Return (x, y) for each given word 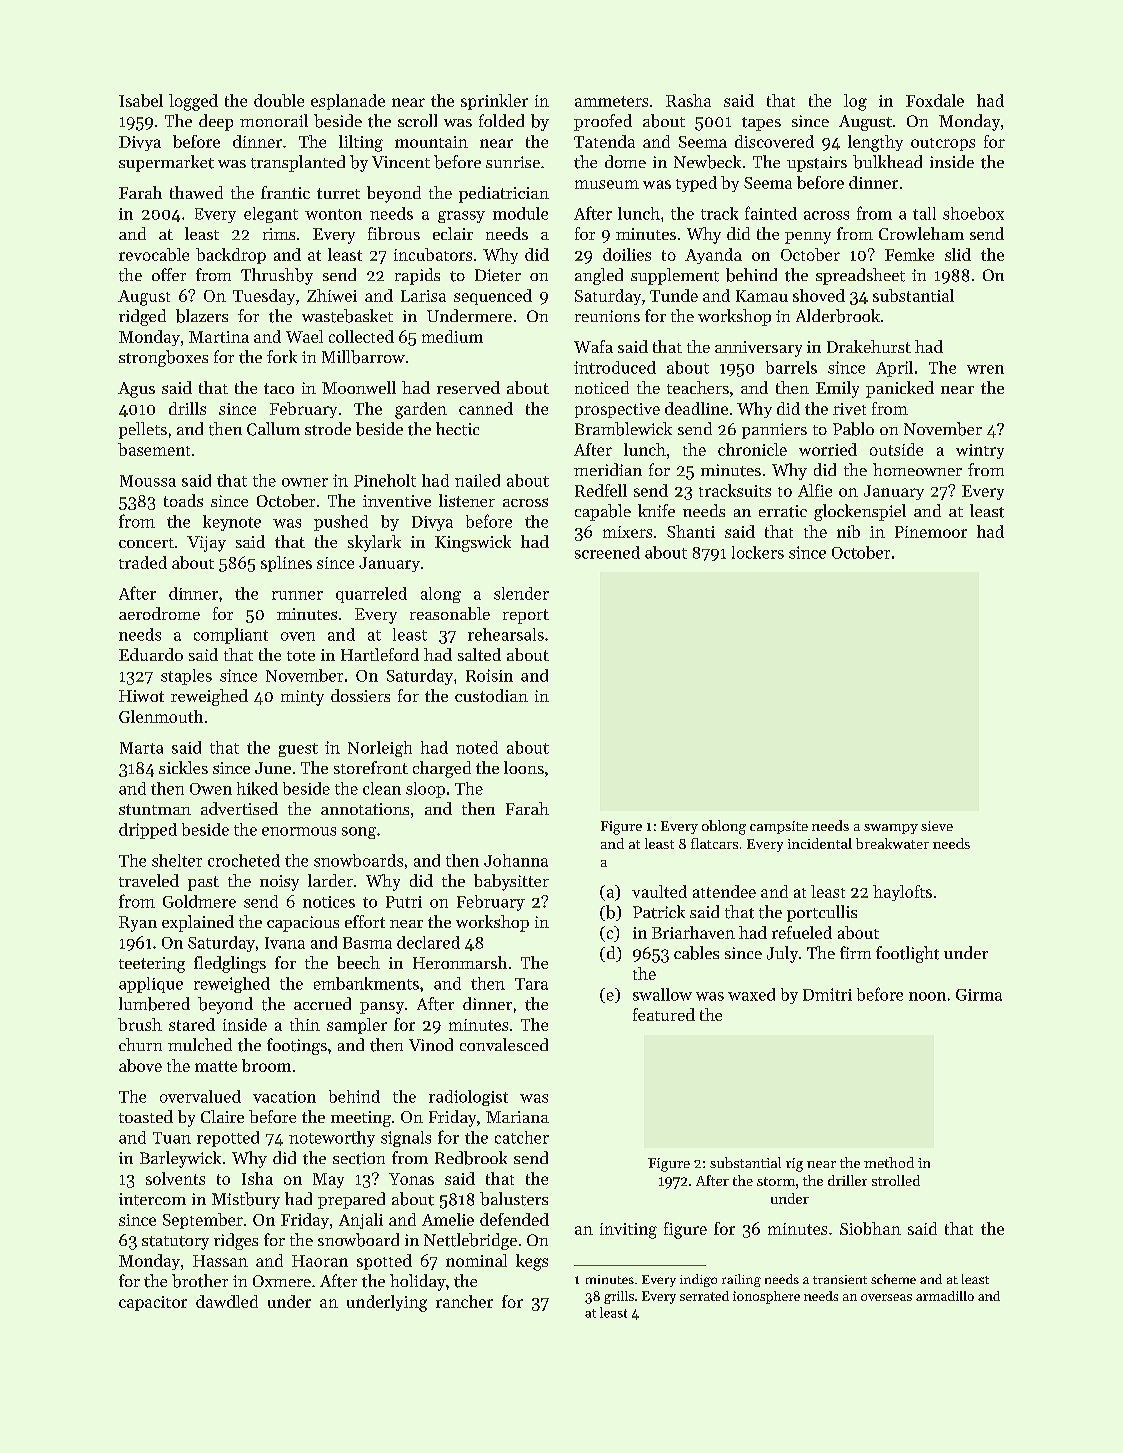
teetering (152, 965)
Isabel (141, 100)
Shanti (691, 531)
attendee (724, 891)
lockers (758, 552)
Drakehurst (869, 346)
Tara (531, 984)
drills (187, 408)
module (520, 213)
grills (619, 1297)
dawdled (227, 1301)
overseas (886, 1297)
